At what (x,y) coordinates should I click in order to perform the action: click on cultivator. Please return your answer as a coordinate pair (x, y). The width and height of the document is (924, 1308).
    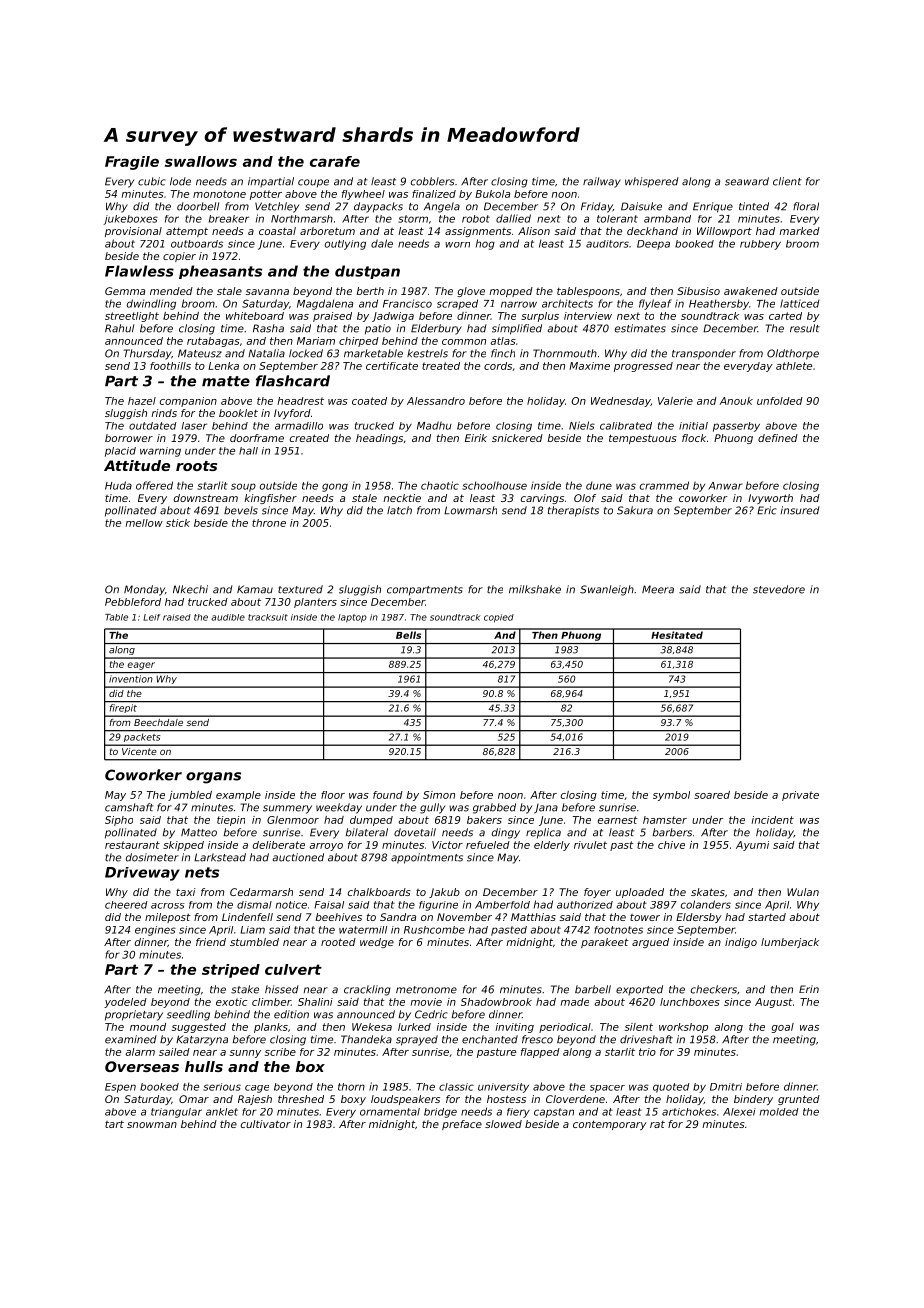
    Looking at the image, I should click on (266, 1124).
